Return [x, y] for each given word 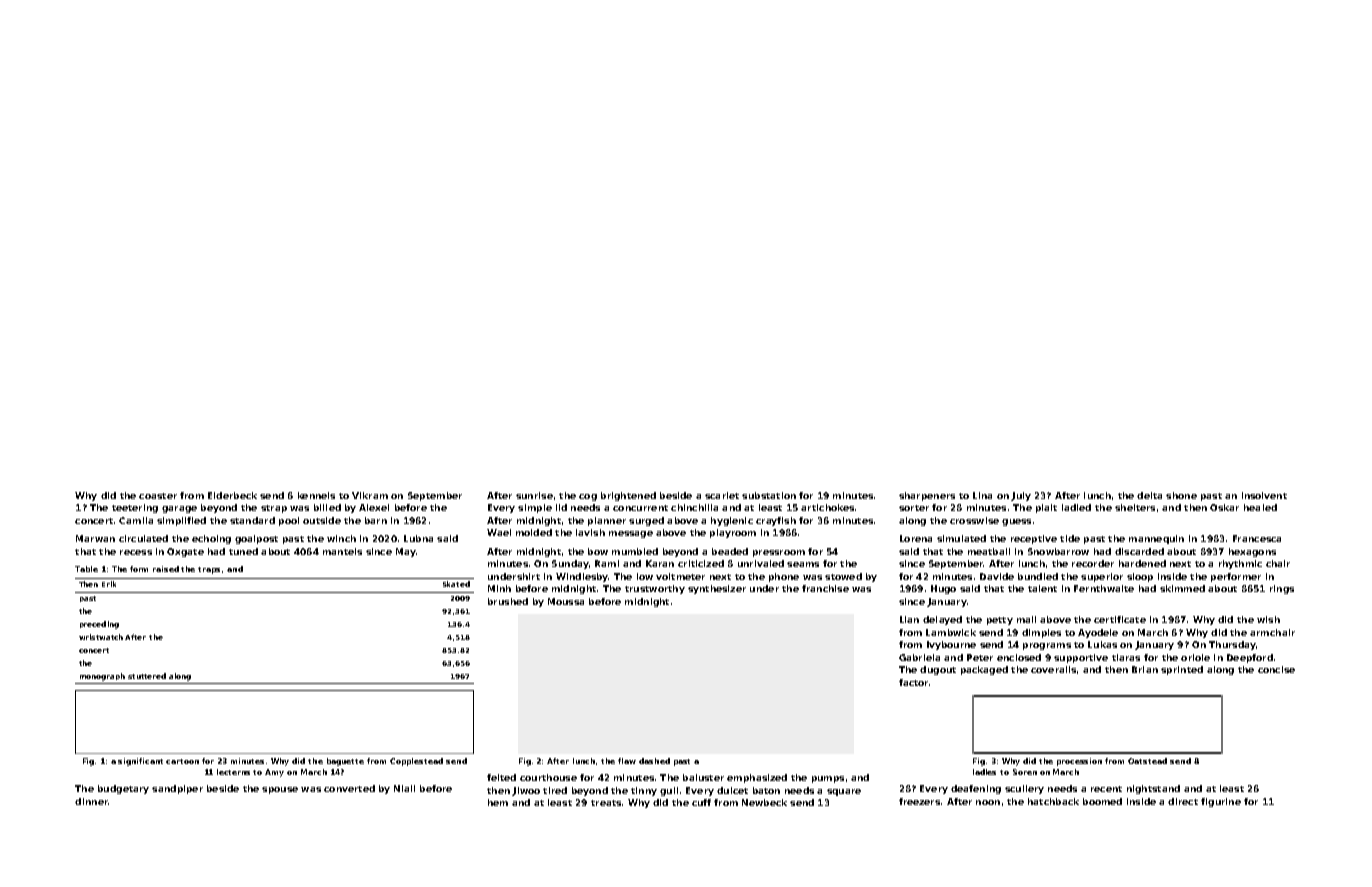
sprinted [1182, 670]
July [1021, 496]
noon [988, 802]
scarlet [722, 495]
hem [498, 802]
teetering [135, 508]
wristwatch [101, 637]
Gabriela [919, 657]
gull [669, 791]
